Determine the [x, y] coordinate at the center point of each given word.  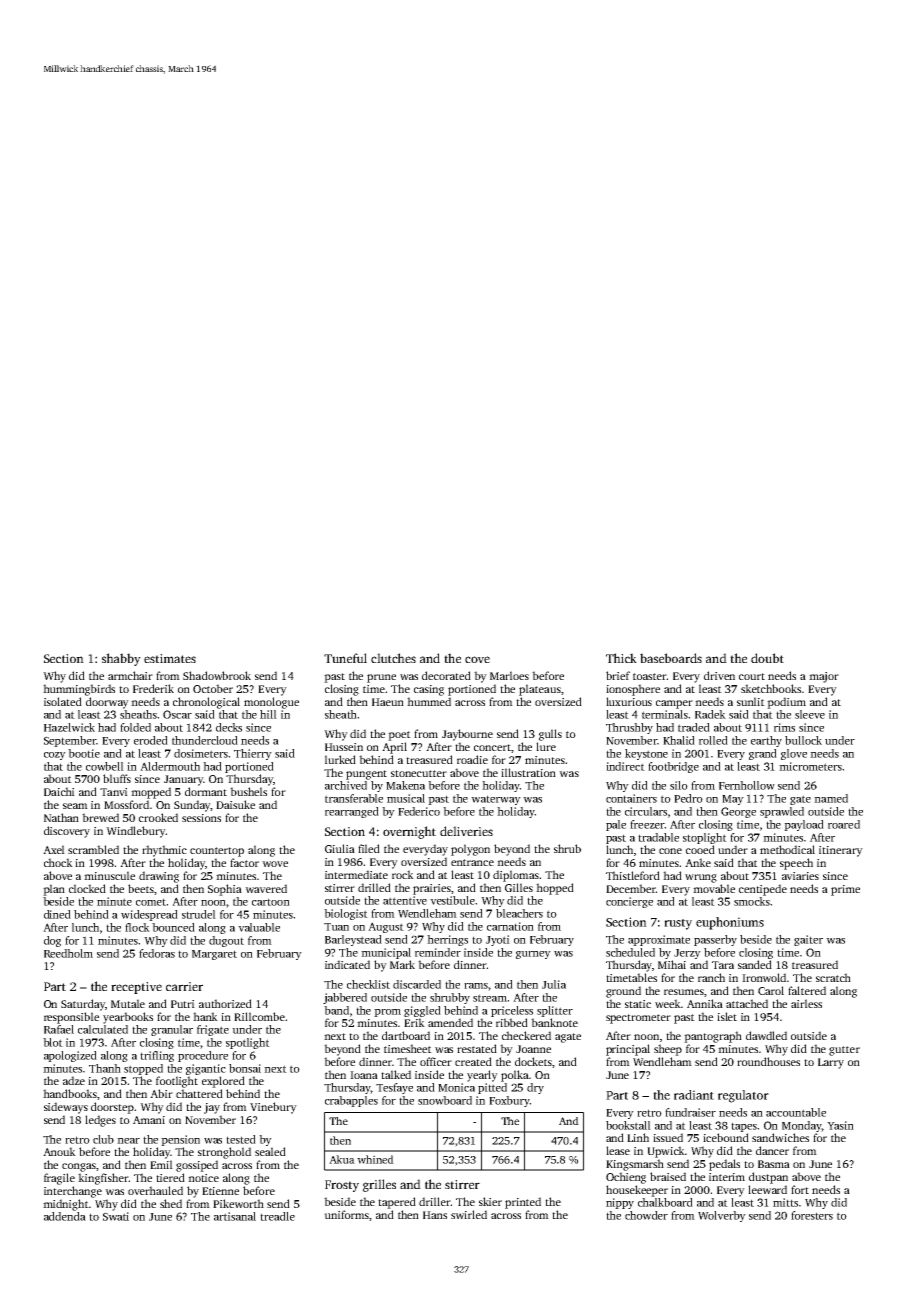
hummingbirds [79, 690]
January [183, 780]
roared [844, 824]
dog [52, 941]
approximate [659, 940]
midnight [66, 1205]
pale [616, 825]
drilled [374, 887]
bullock [803, 740]
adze [74, 1080]
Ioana [364, 1075]
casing [429, 690]
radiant [694, 1095]
